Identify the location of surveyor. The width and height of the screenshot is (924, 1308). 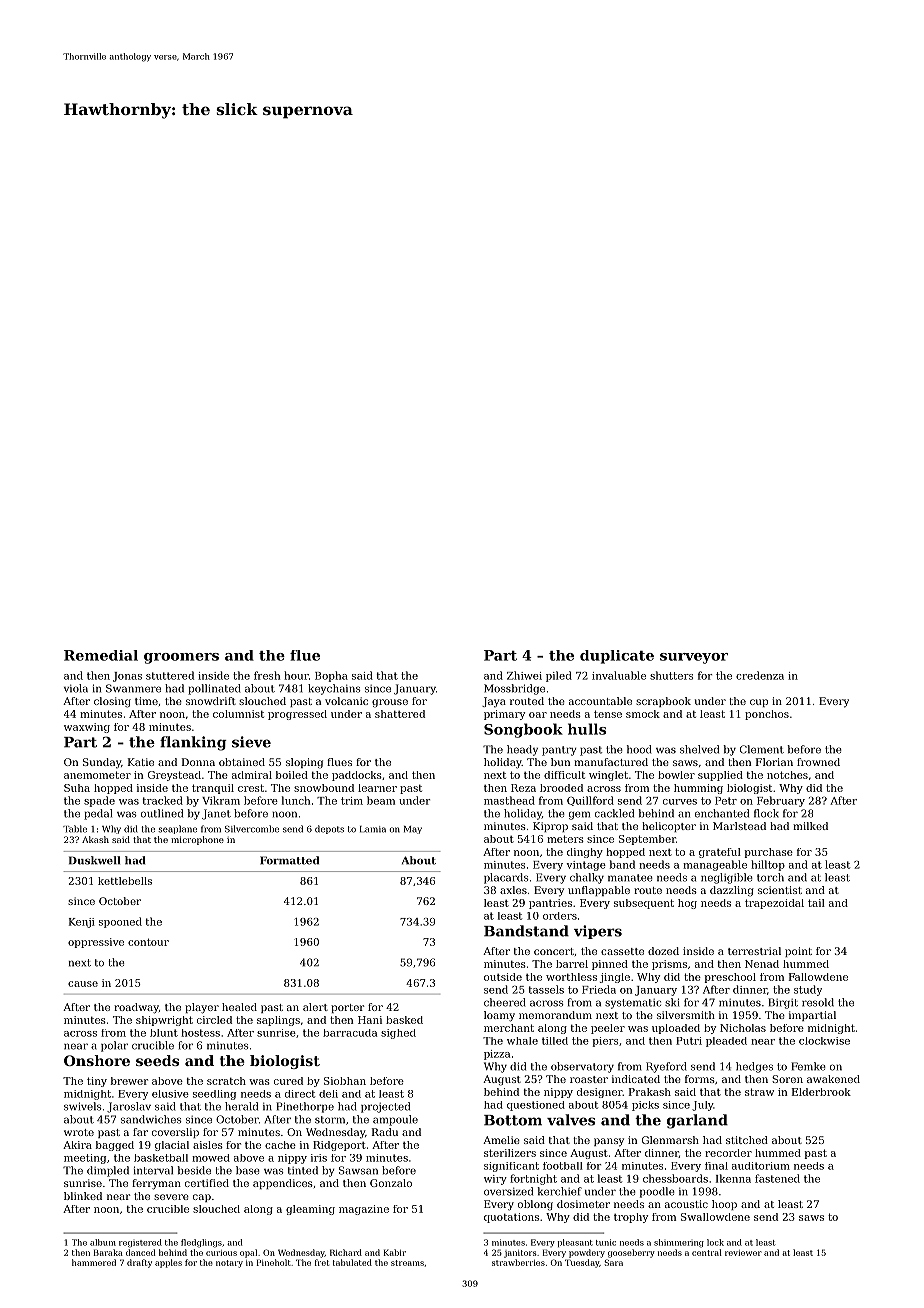
(694, 658).
